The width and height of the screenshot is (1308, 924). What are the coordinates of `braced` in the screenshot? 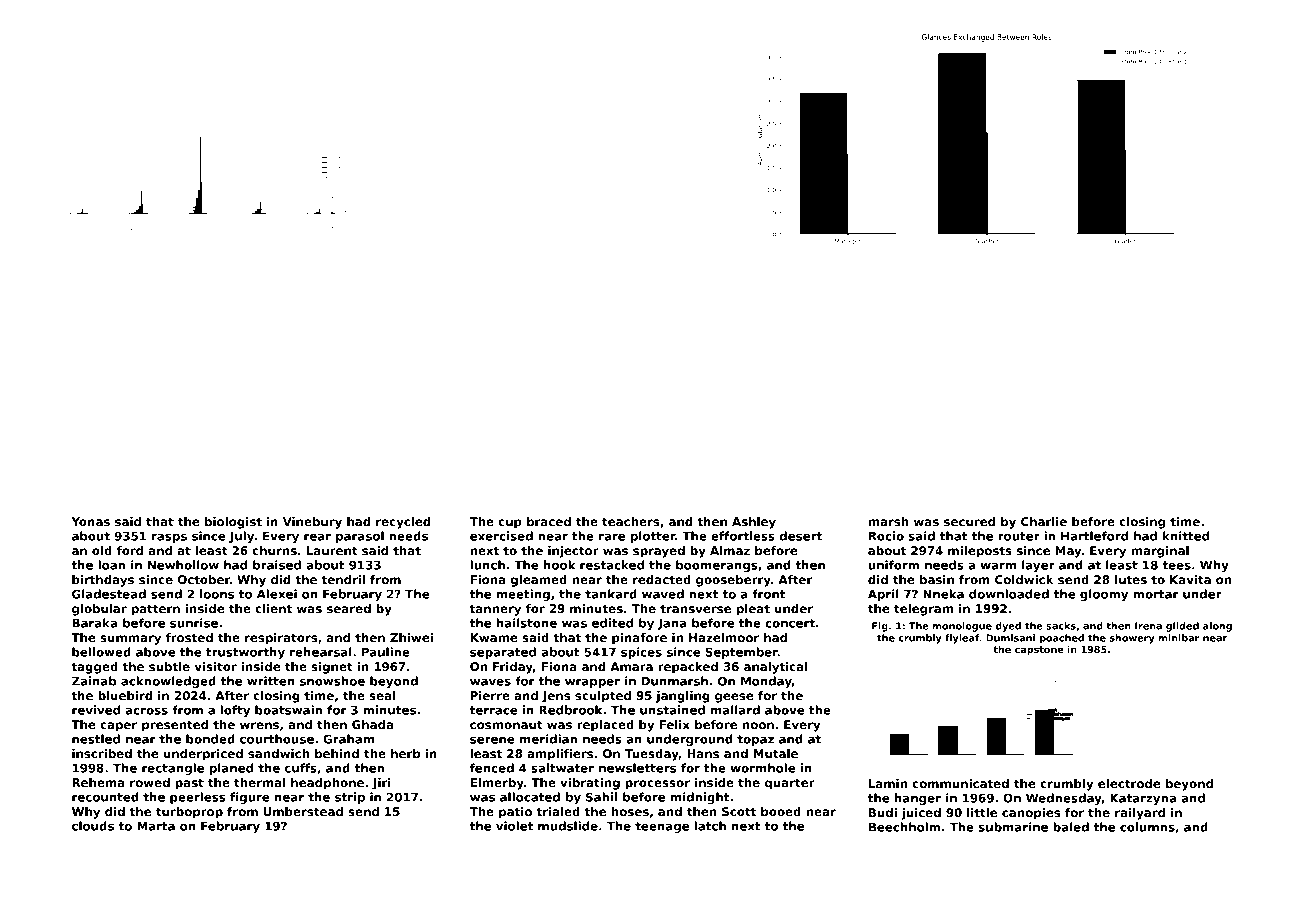 It's located at (549, 521).
